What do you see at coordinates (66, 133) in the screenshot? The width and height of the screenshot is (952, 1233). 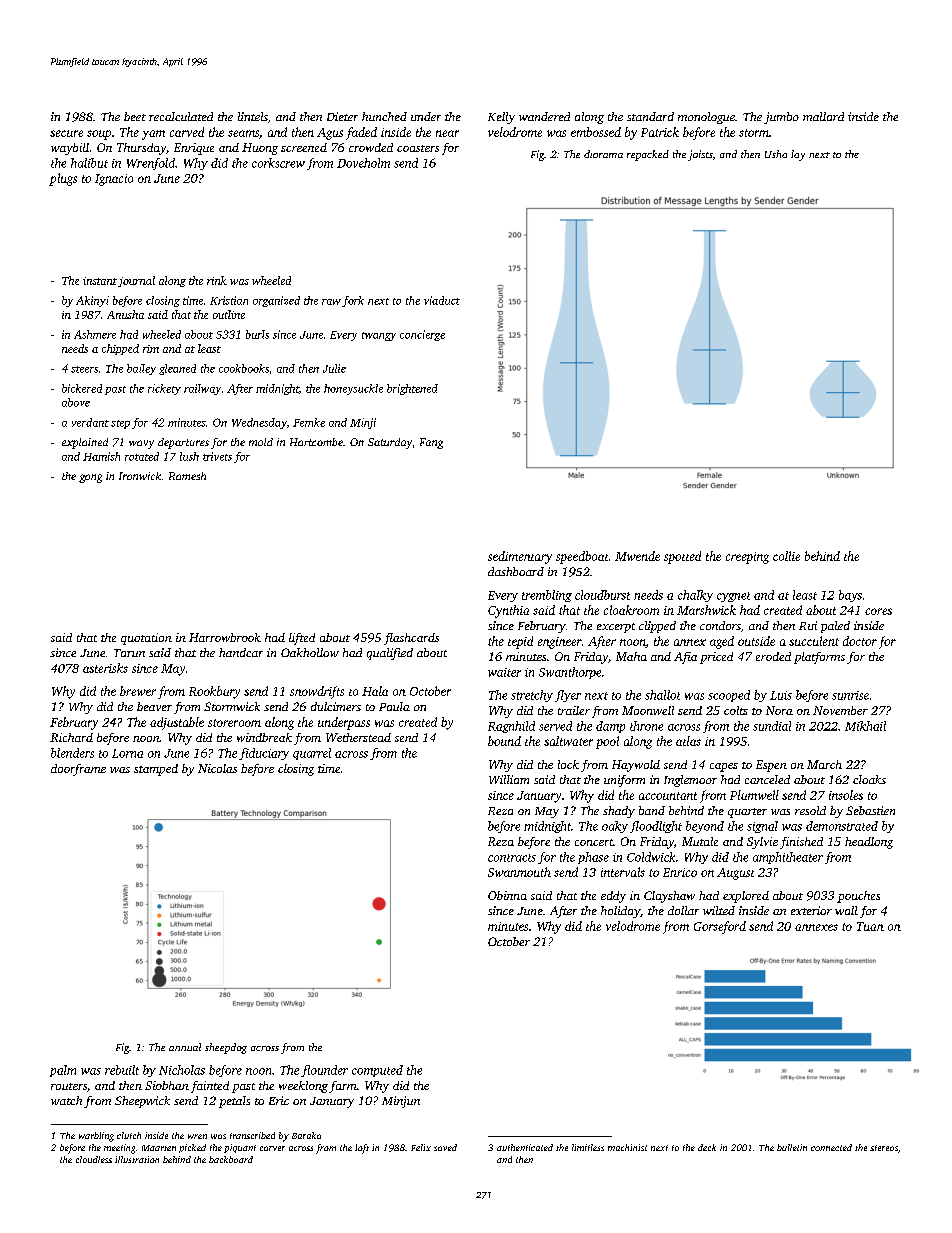 I see `secure` at bounding box center [66, 133].
